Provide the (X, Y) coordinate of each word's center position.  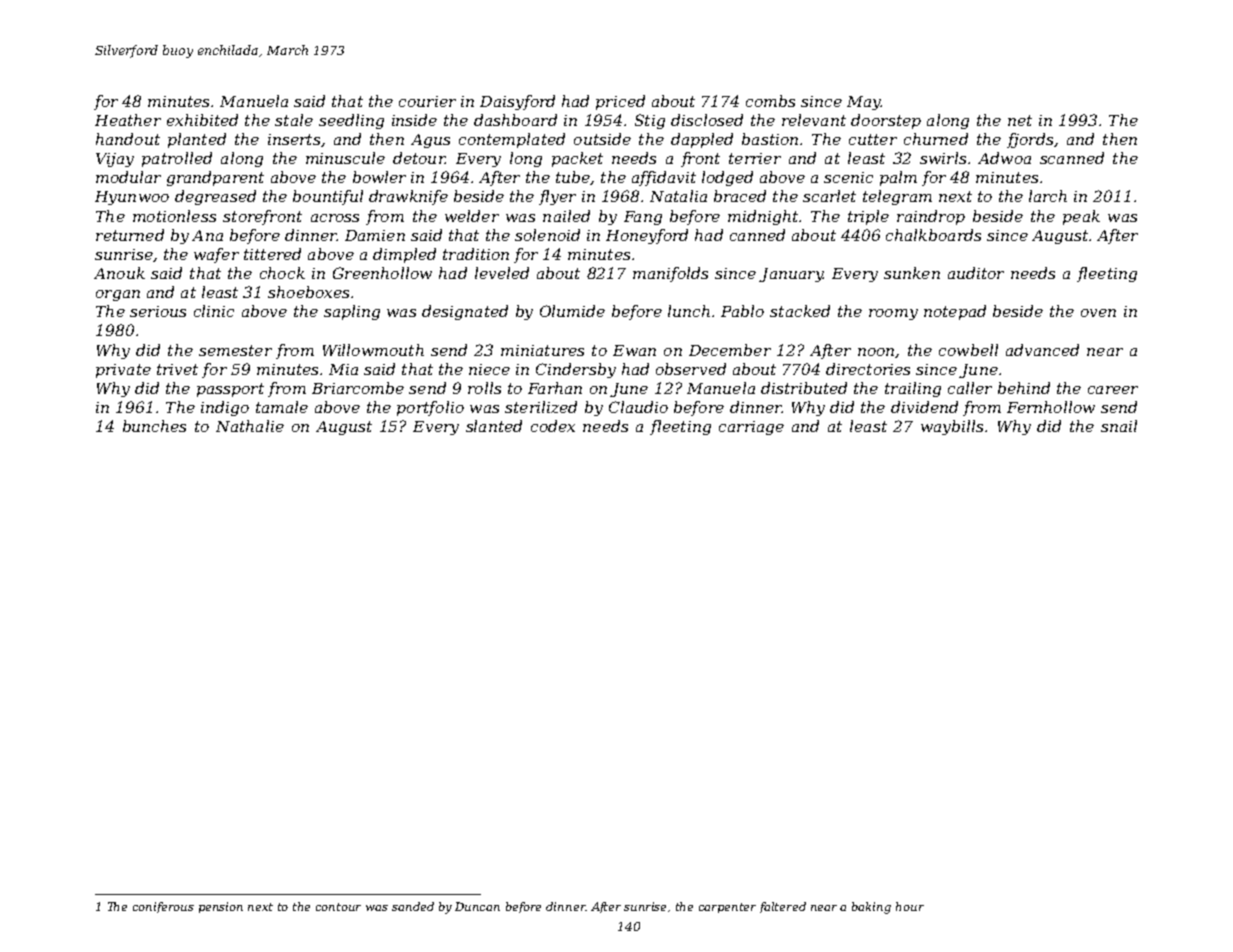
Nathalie (250, 426)
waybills (952, 427)
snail (1119, 426)
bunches (154, 426)
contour (338, 907)
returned (130, 235)
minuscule (345, 158)
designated (465, 312)
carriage (751, 428)
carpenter (727, 908)
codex (553, 426)
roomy (893, 314)
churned (936, 139)
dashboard (515, 120)
